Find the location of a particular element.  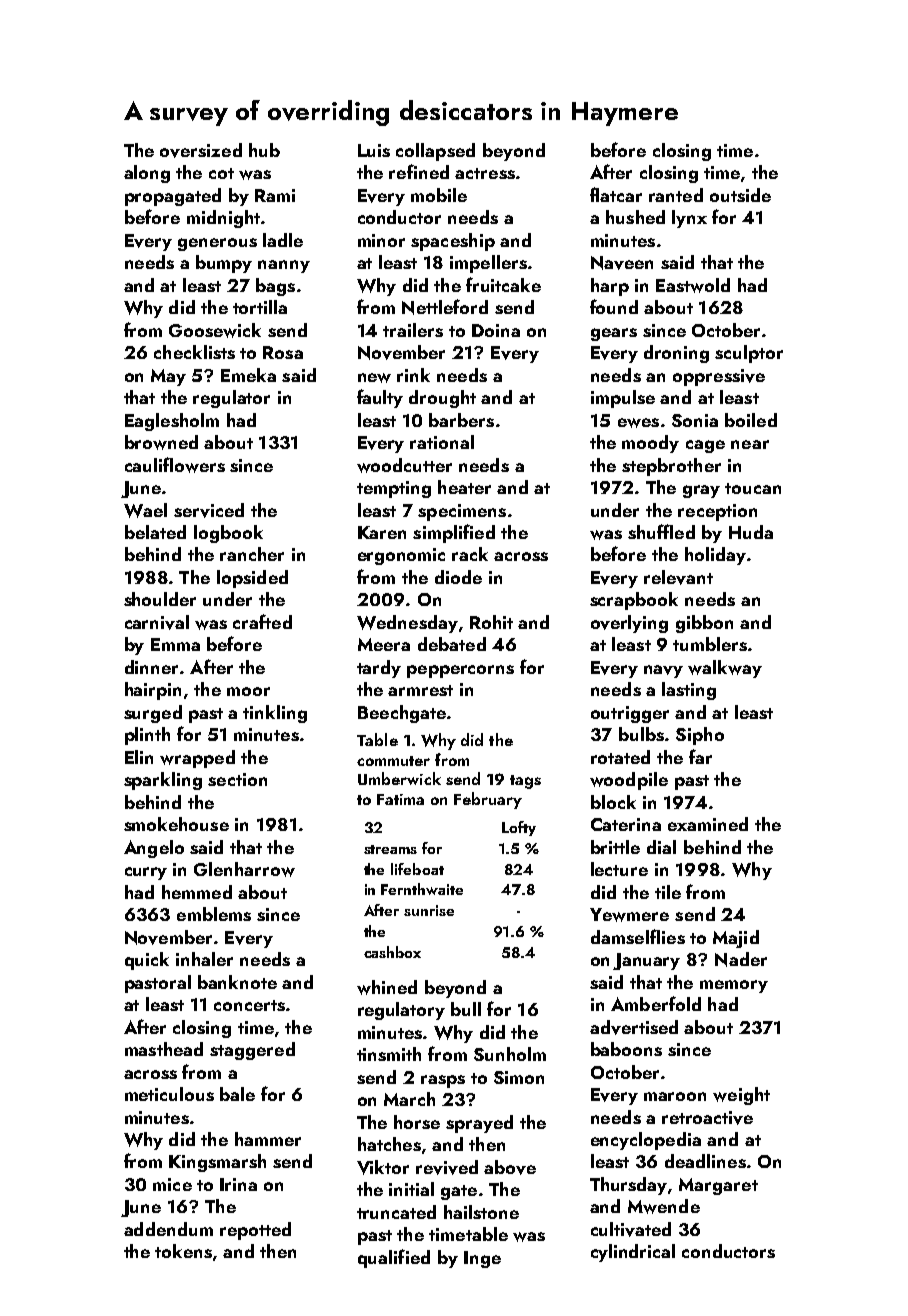

Lofty is located at coordinates (519, 828).
